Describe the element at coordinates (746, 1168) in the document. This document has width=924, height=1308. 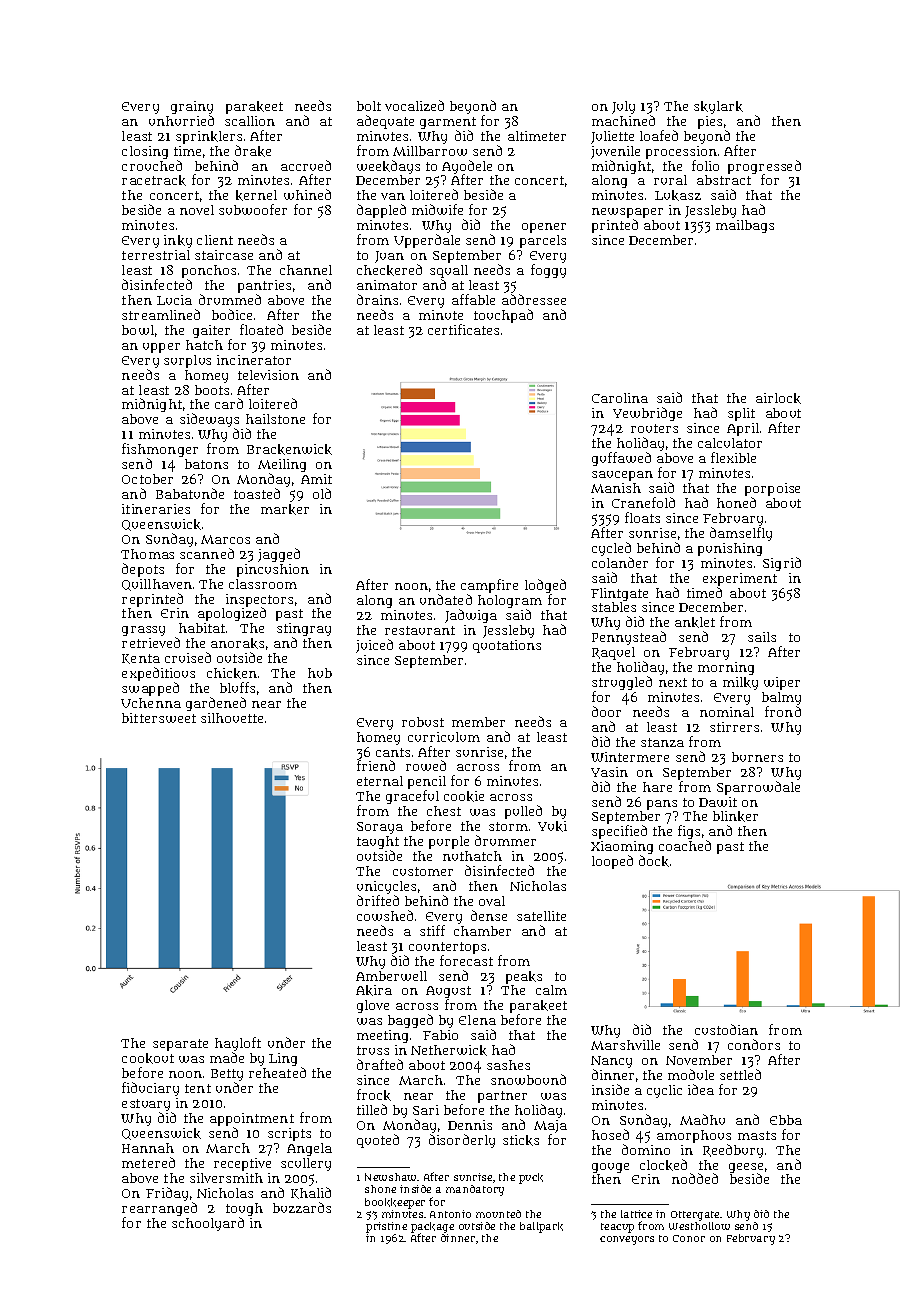
I see `geese` at that location.
